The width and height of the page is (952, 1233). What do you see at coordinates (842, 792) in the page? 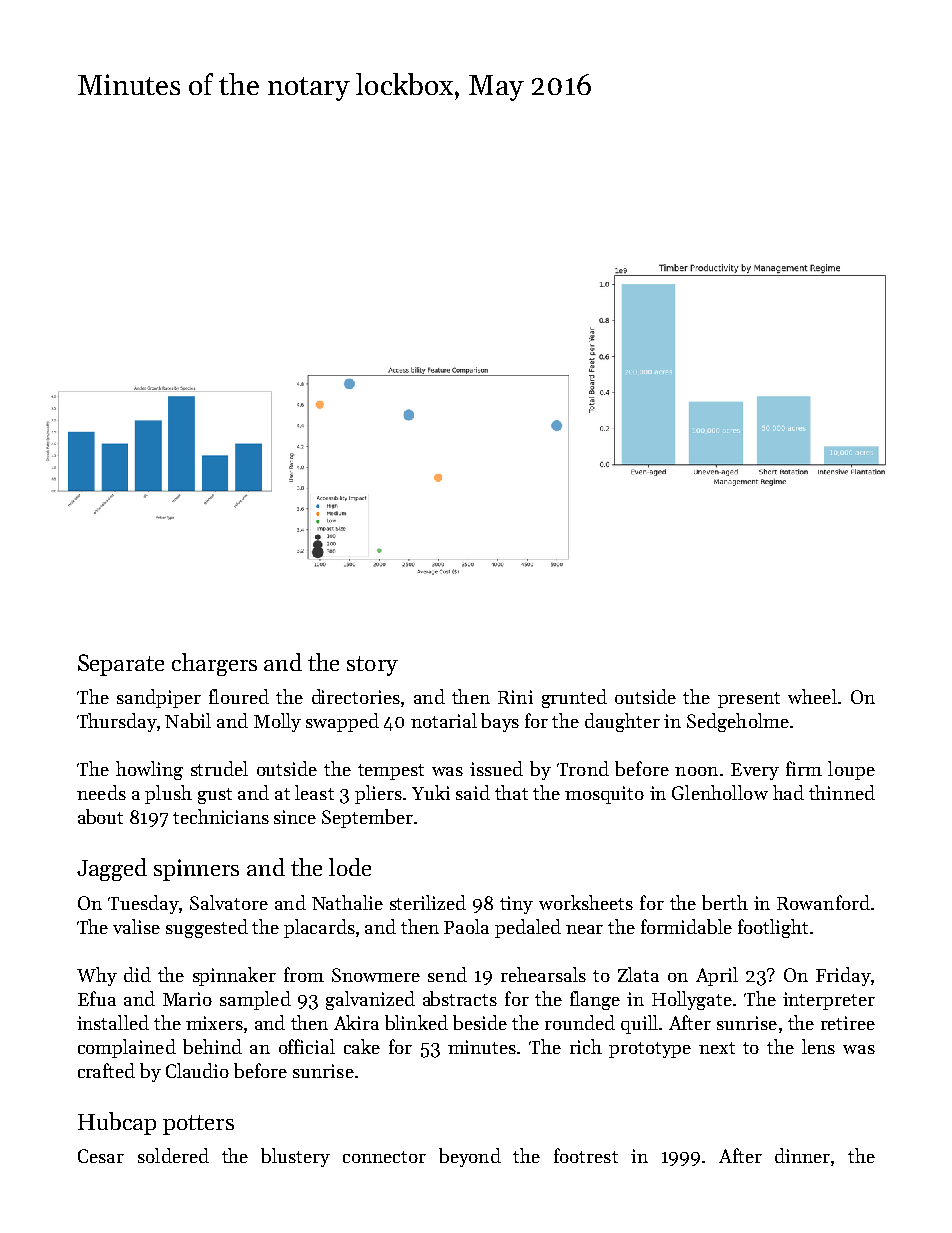
I see `thinned` at bounding box center [842, 792].
